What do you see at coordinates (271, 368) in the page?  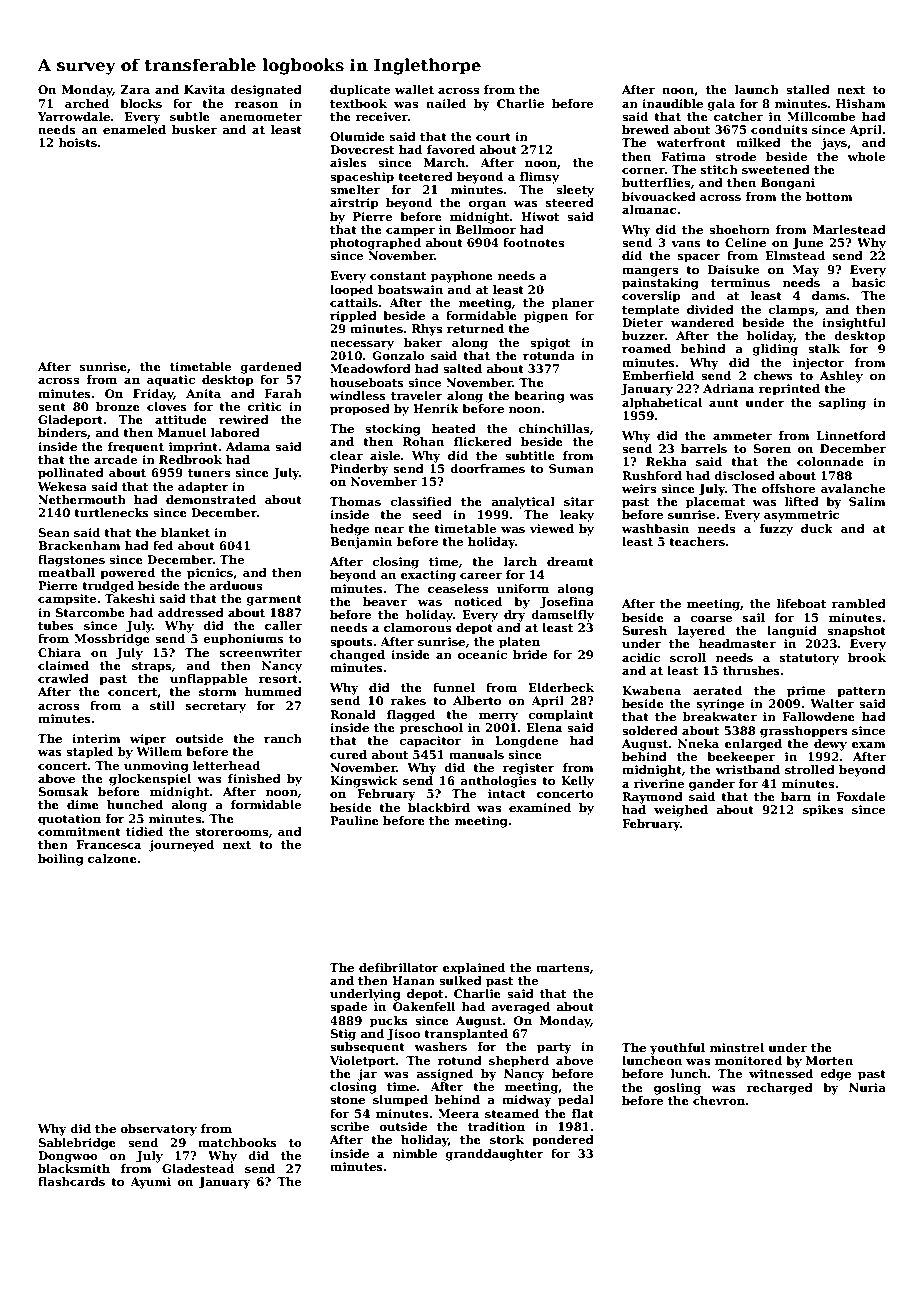 I see `gardened` at bounding box center [271, 368].
